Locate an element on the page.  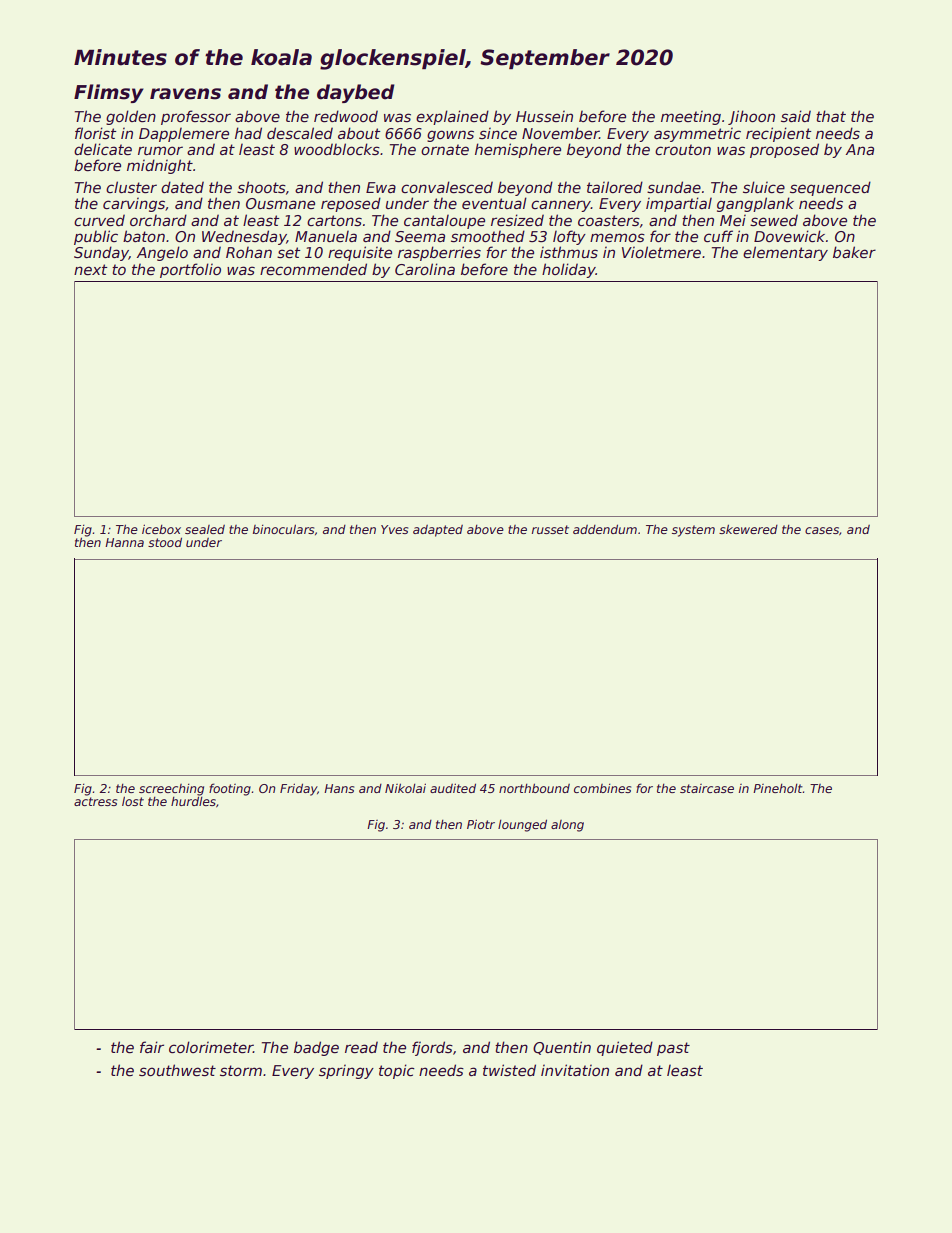
daybed is located at coordinates (356, 93).
